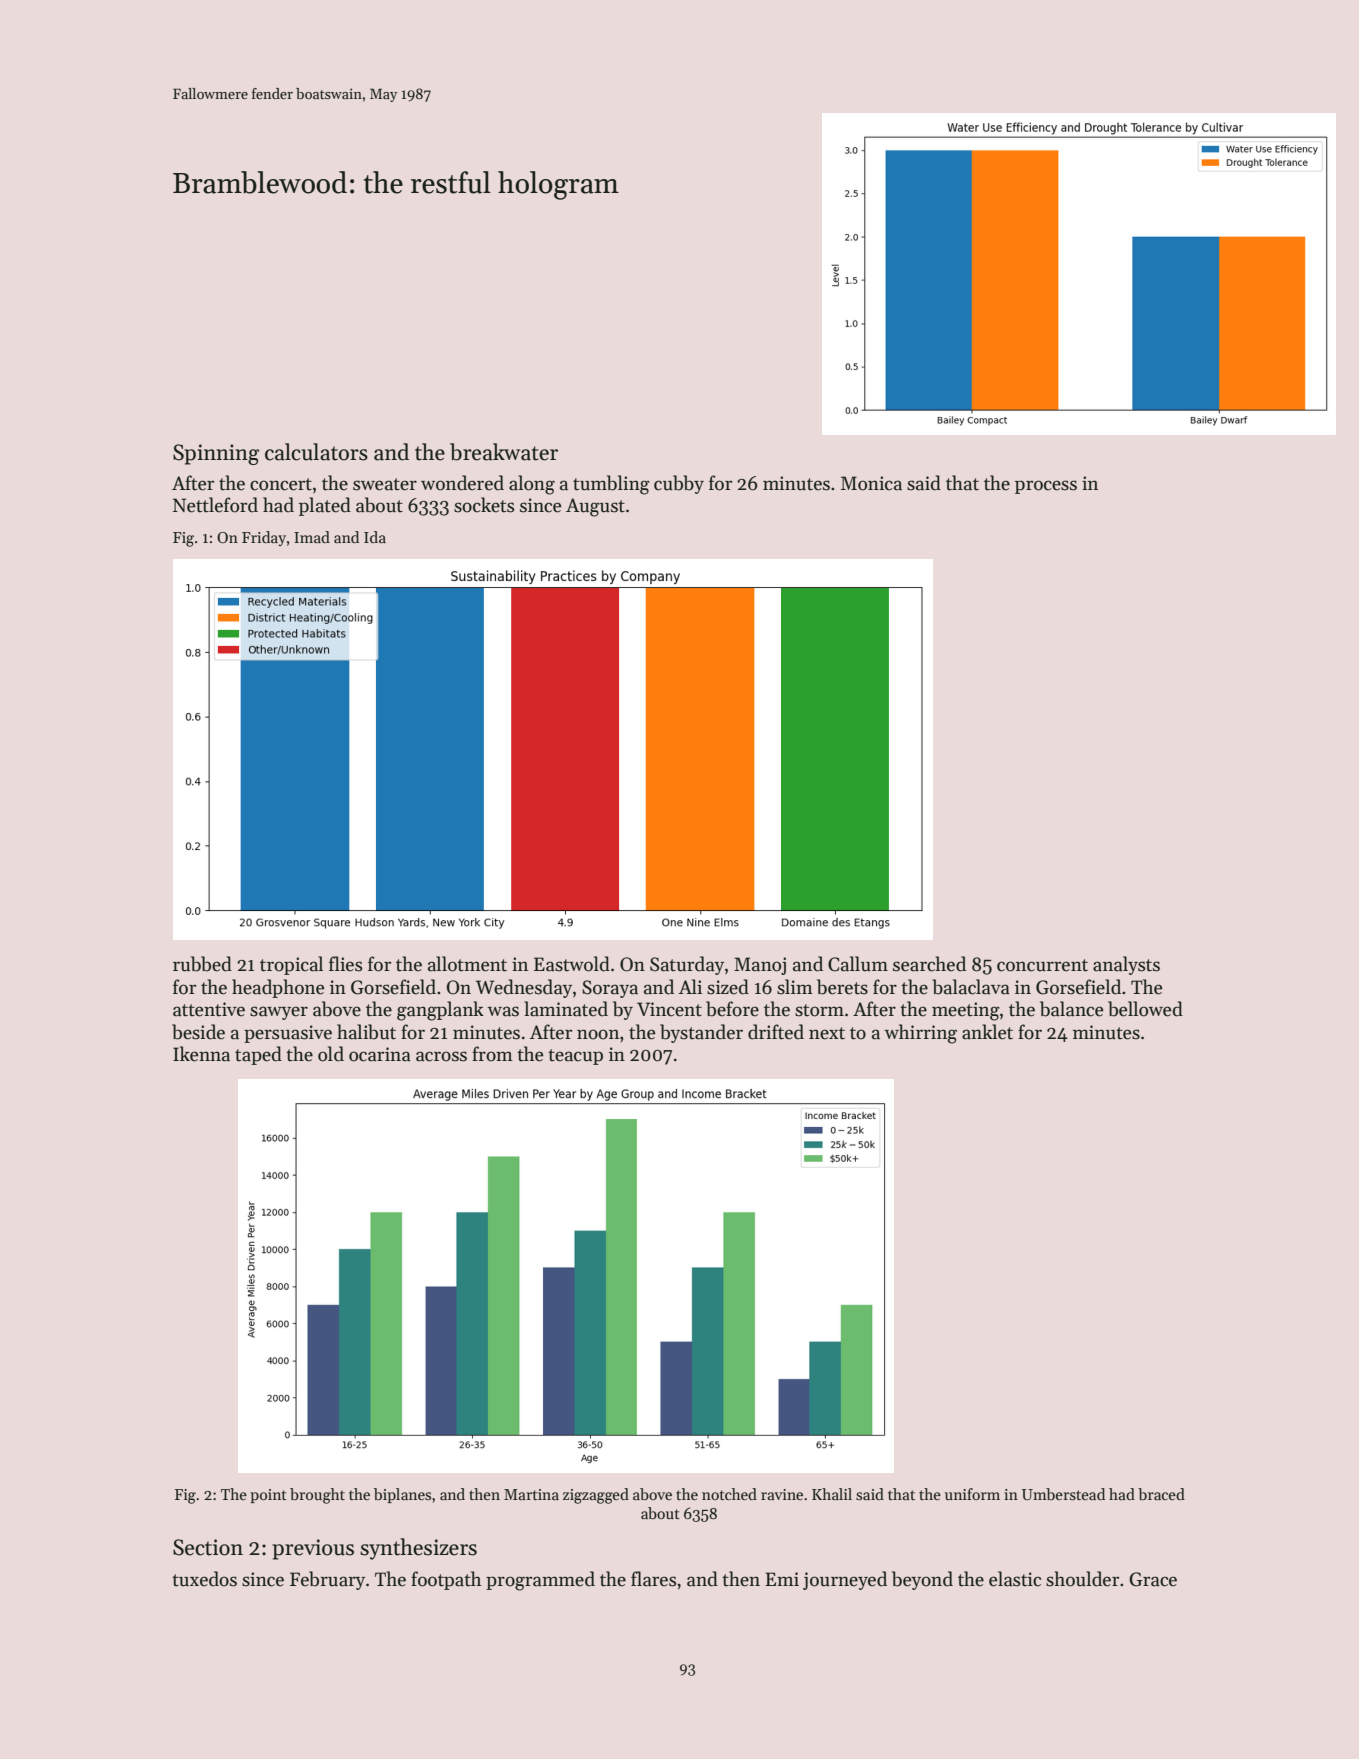 This screenshot has width=1359, height=1759. Describe the element at coordinates (598, 1034) in the screenshot. I see `noon` at that location.
